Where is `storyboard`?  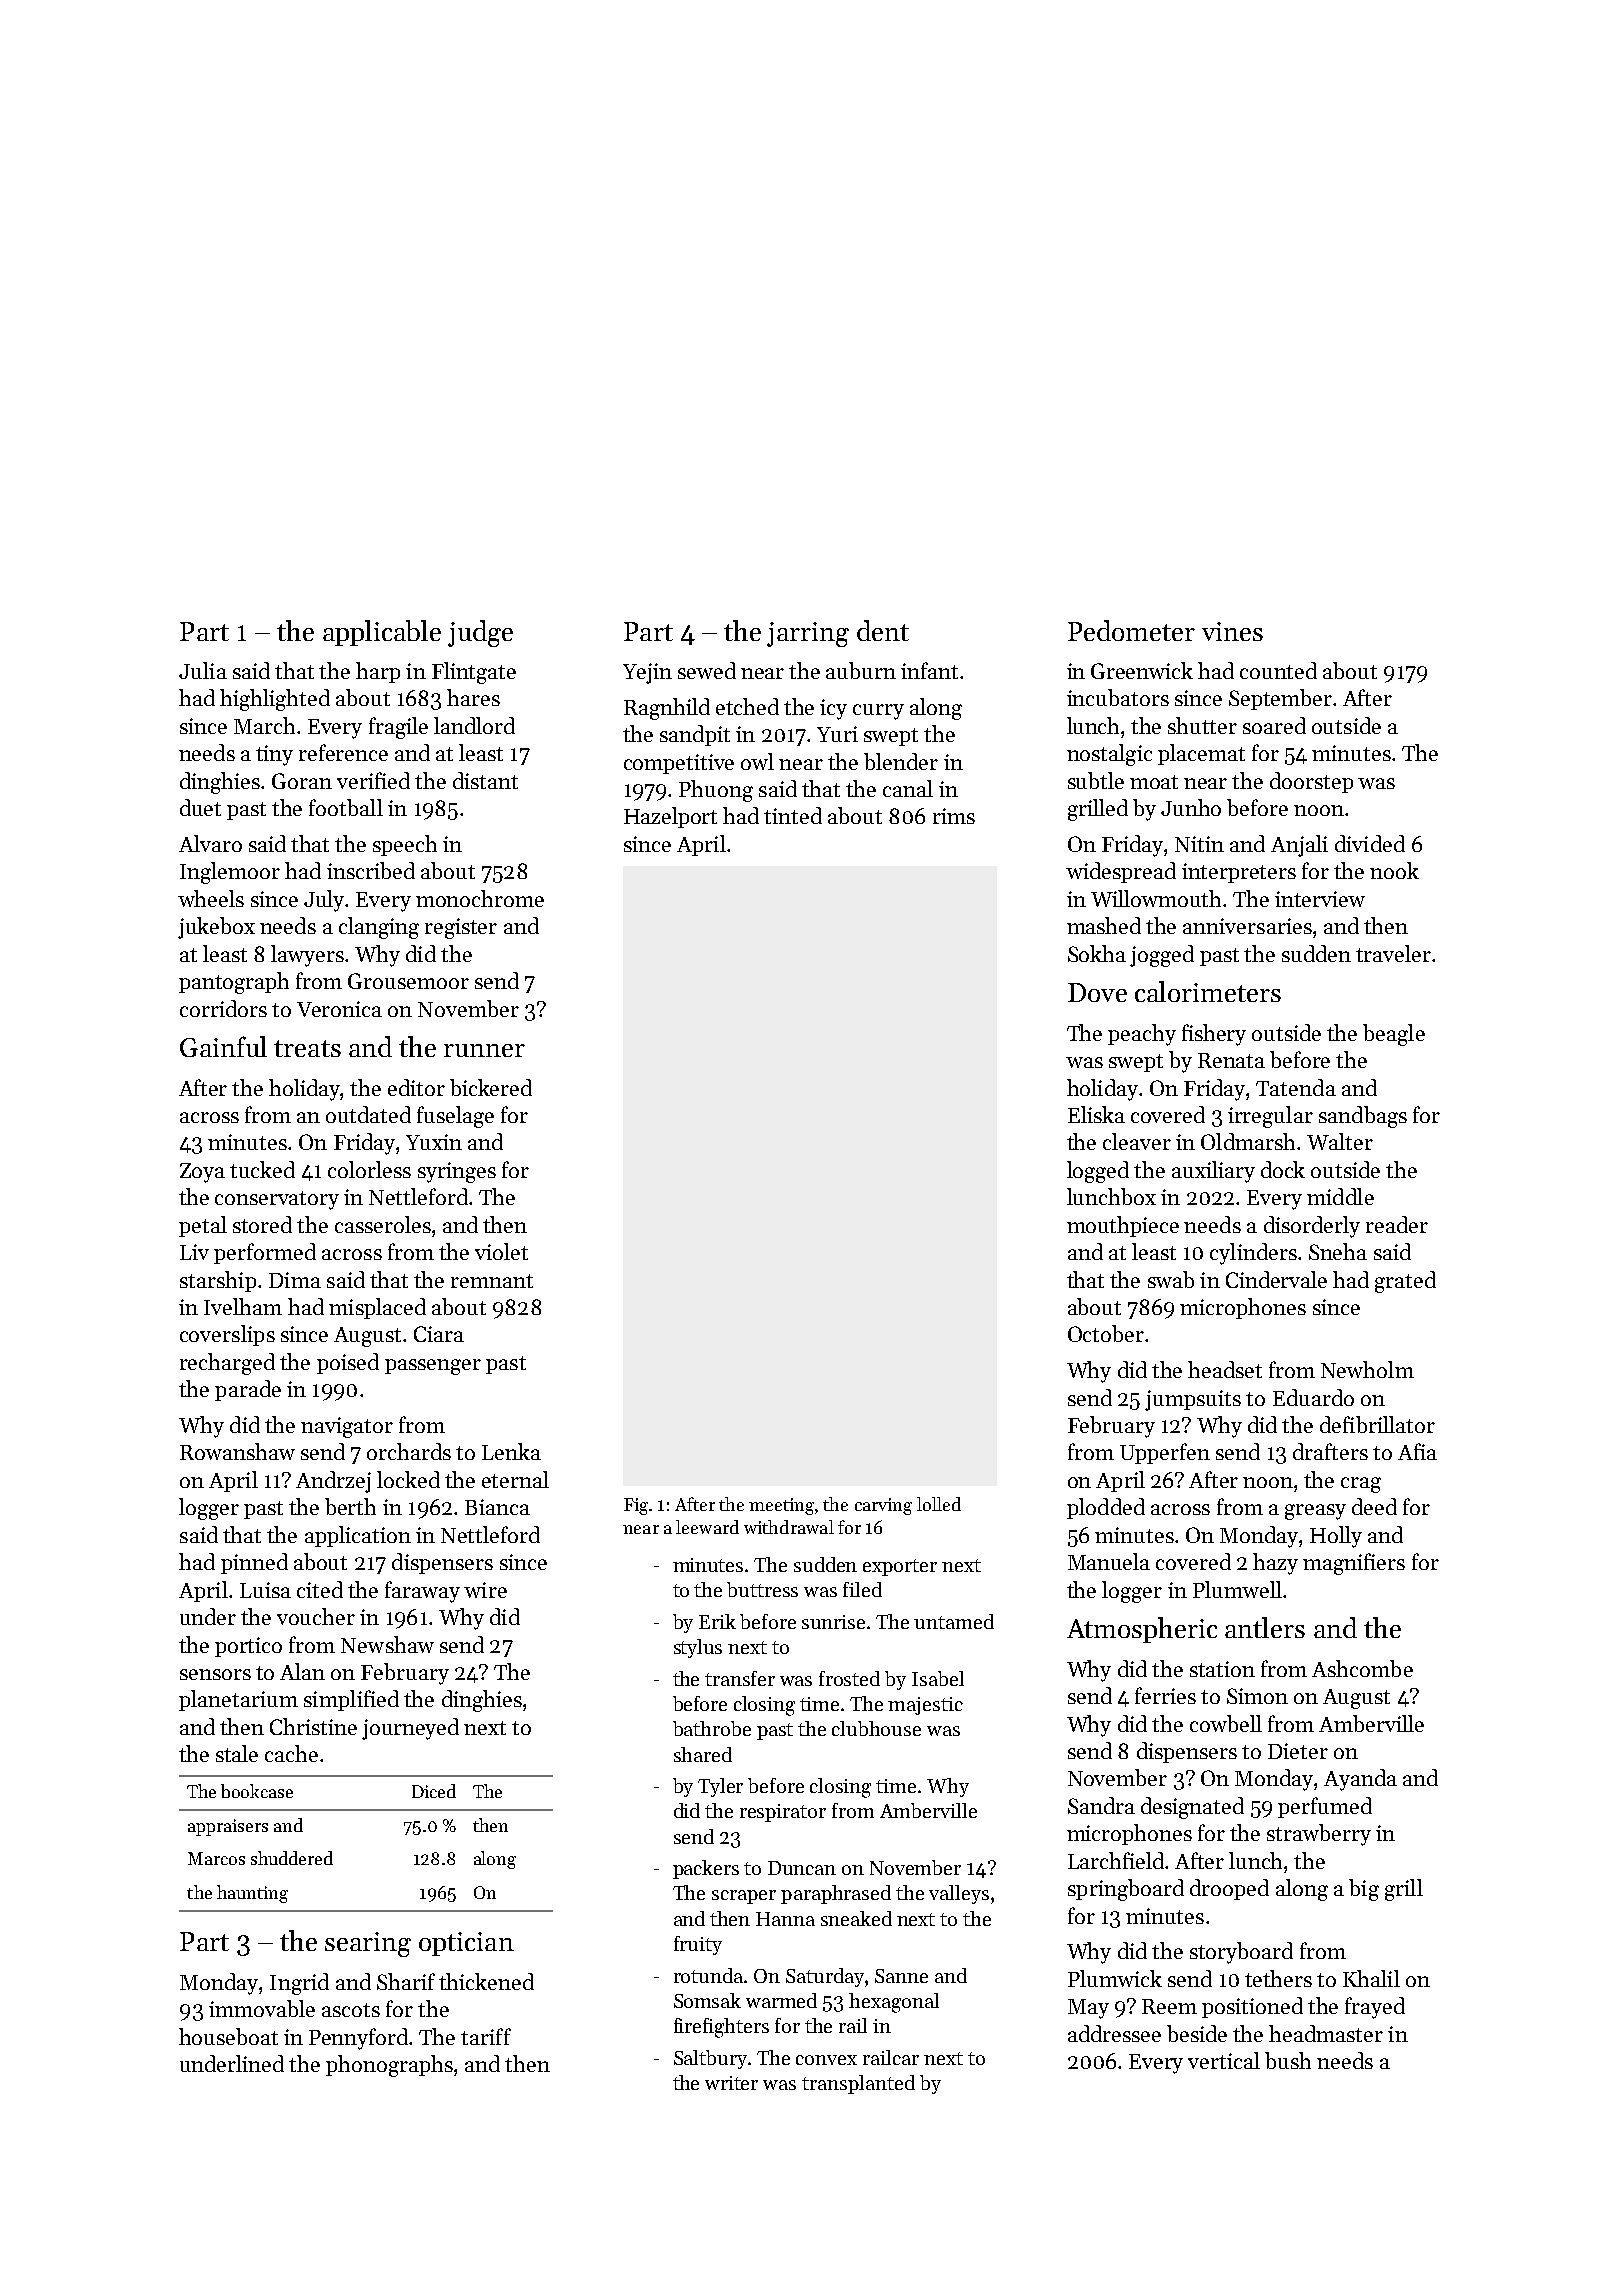 storyboard is located at coordinates (1241, 1953).
